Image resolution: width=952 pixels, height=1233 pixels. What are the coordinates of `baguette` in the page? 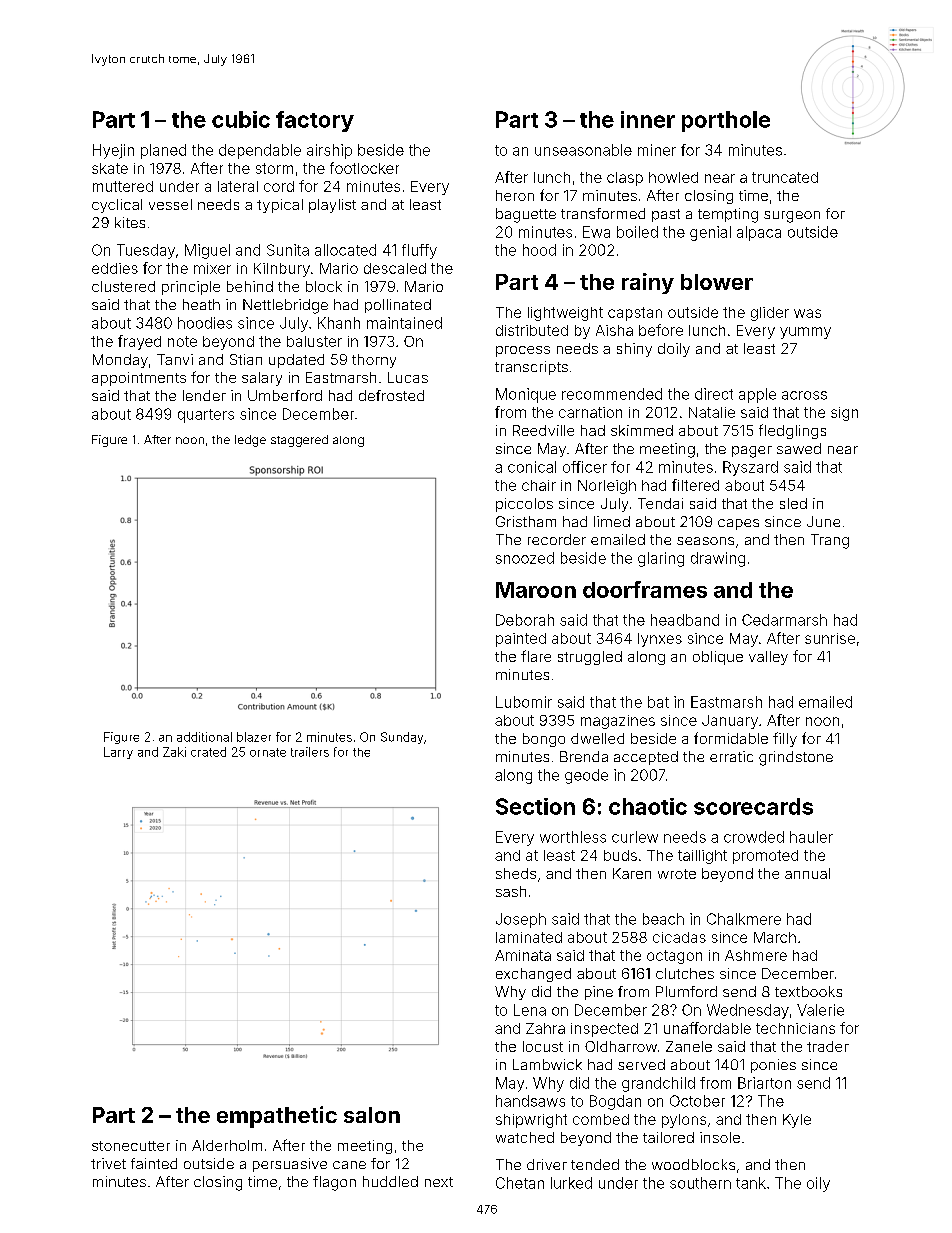 It's located at (526, 215).
